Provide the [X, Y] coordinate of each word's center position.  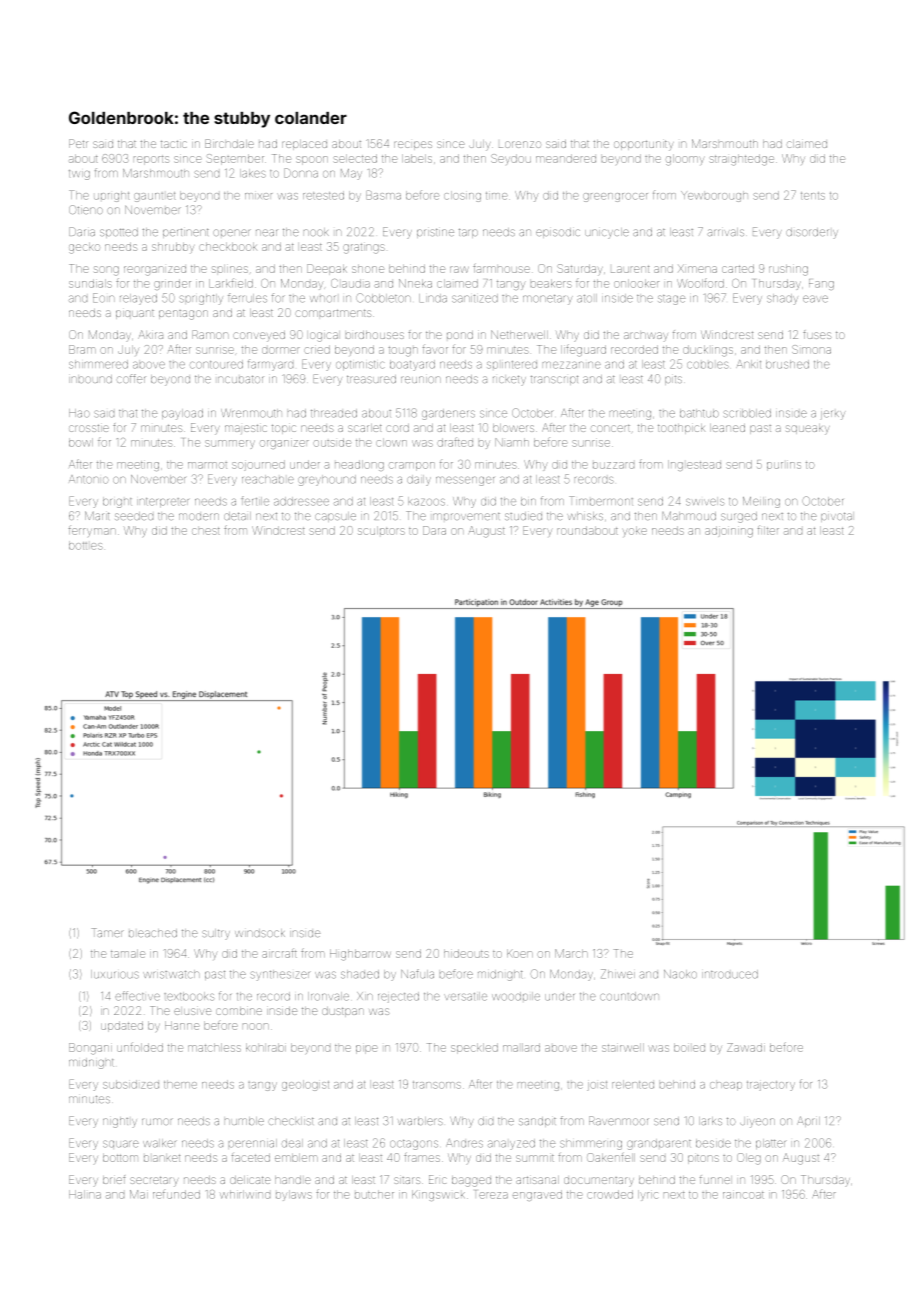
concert [610, 428]
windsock [260, 933]
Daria [82, 231]
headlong [359, 465]
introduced [730, 974]
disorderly [812, 233]
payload [182, 414]
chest [206, 531]
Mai [139, 1194]
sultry [216, 933]
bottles [86, 545]
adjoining [729, 532]
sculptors [381, 530]
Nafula [417, 974]
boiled [689, 1047]
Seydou [511, 159]
